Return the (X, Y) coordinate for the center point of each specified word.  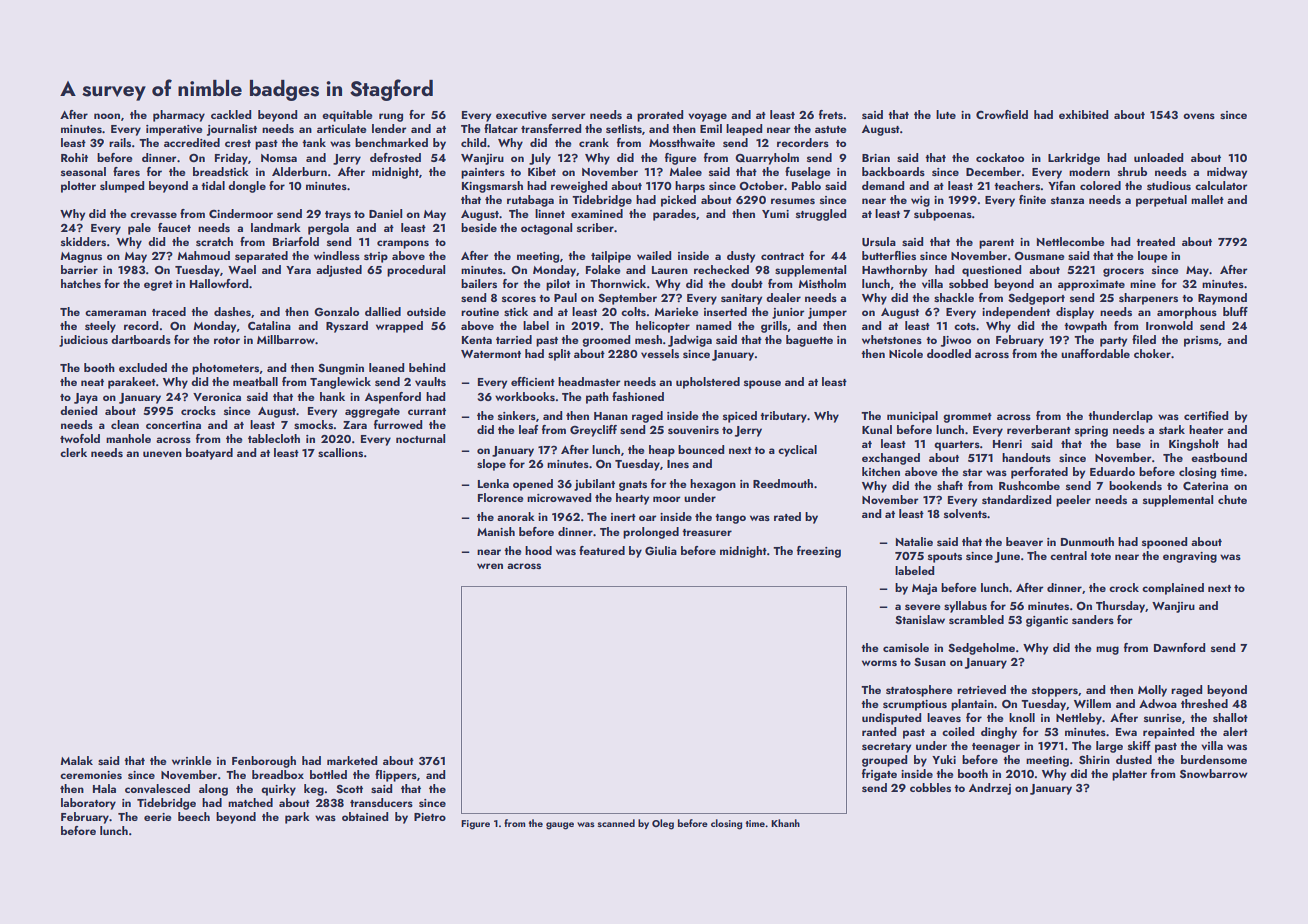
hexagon (713, 485)
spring (1091, 431)
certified (1206, 415)
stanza (1067, 200)
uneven (162, 454)
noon (107, 116)
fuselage (807, 173)
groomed (606, 341)
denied (78, 410)
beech (194, 816)
